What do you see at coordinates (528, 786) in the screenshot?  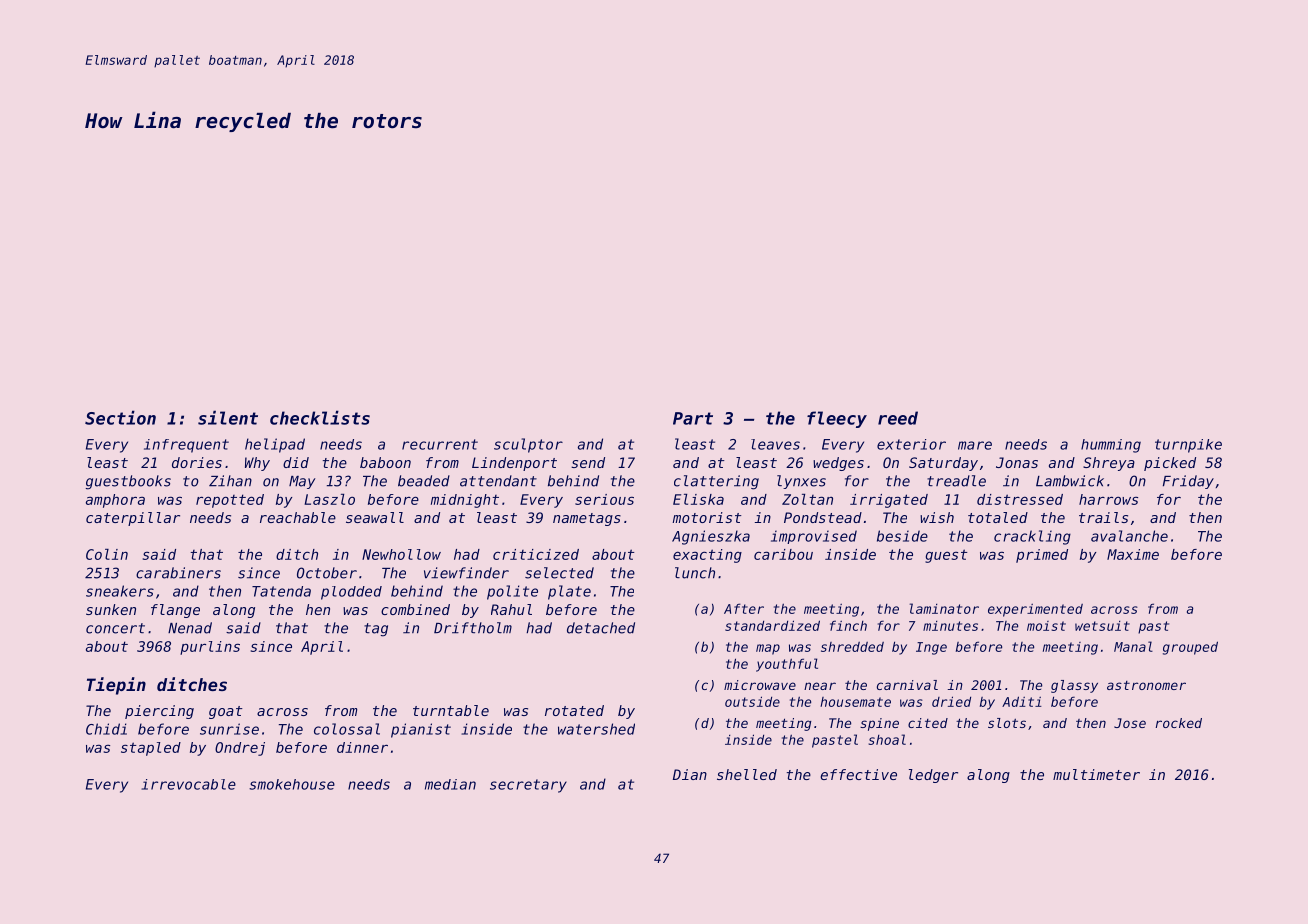 I see `secretary` at bounding box center [528, 786].
